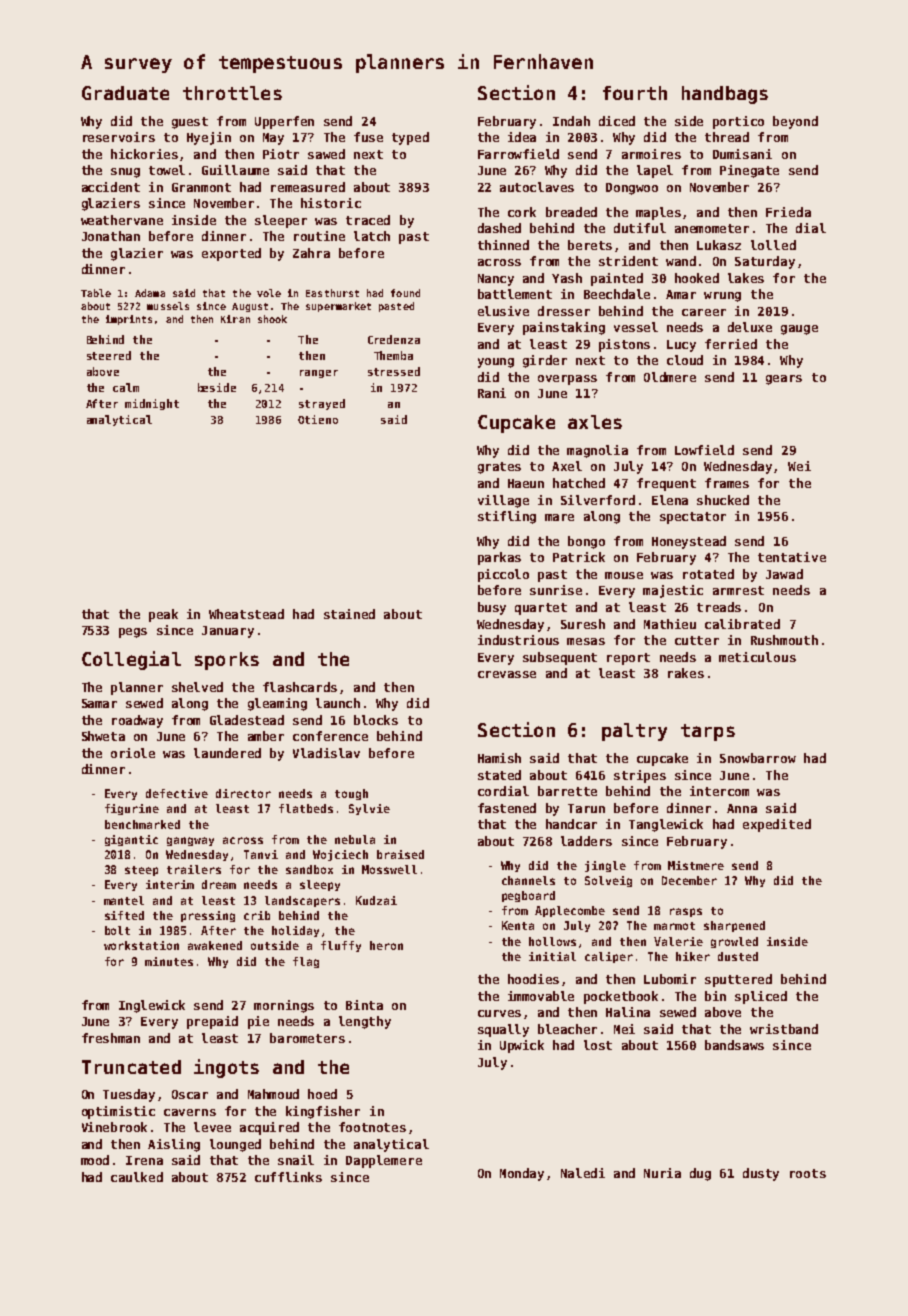  Describe the element at coordinates (635, 93) in the screenshot. I see `fourth` at that location.
